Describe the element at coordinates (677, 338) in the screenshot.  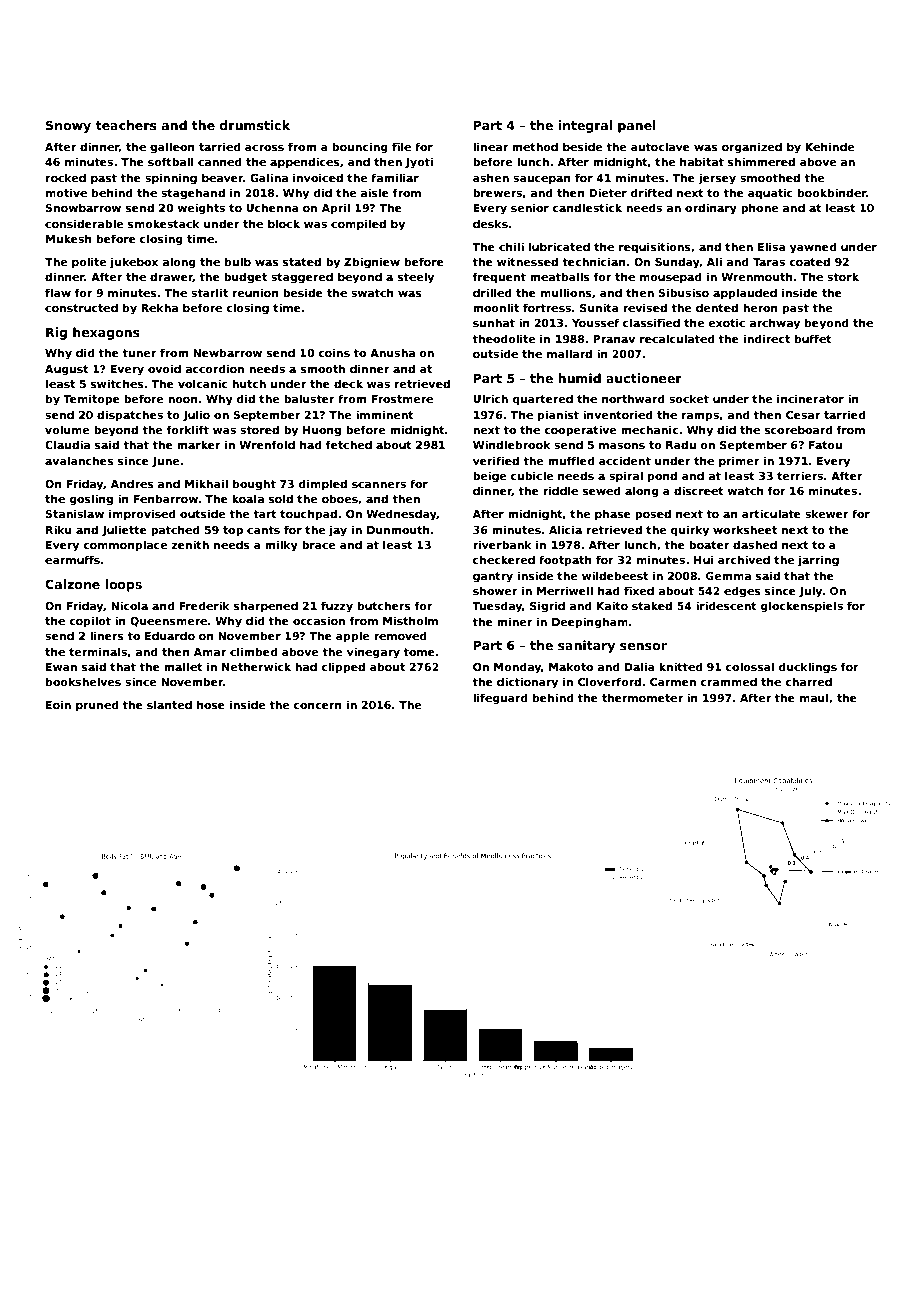
I see `recalculated` at that location.
